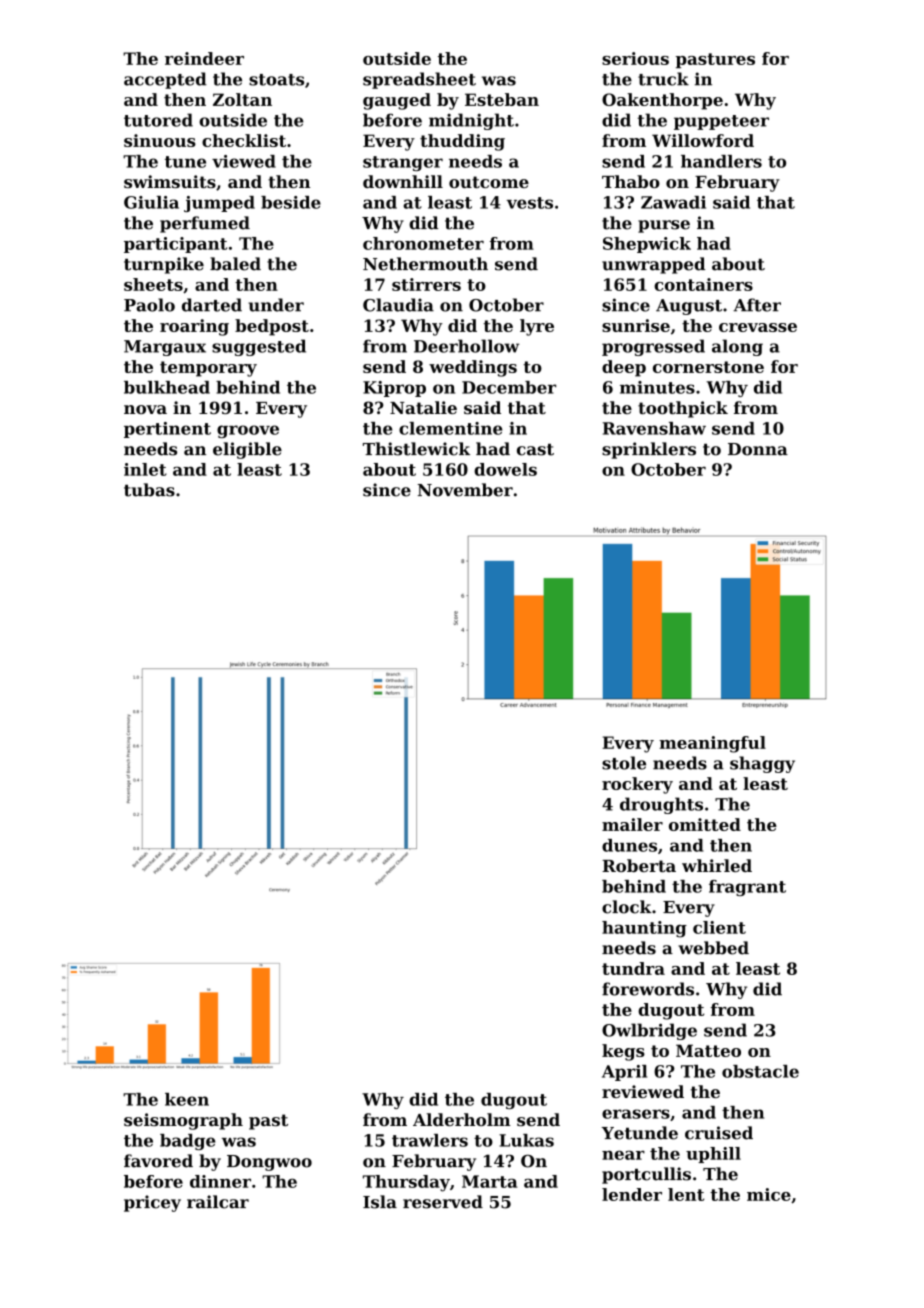  Describe the element at coordinates (149, 490) in the screenshot. I see `tubas` at that location.
